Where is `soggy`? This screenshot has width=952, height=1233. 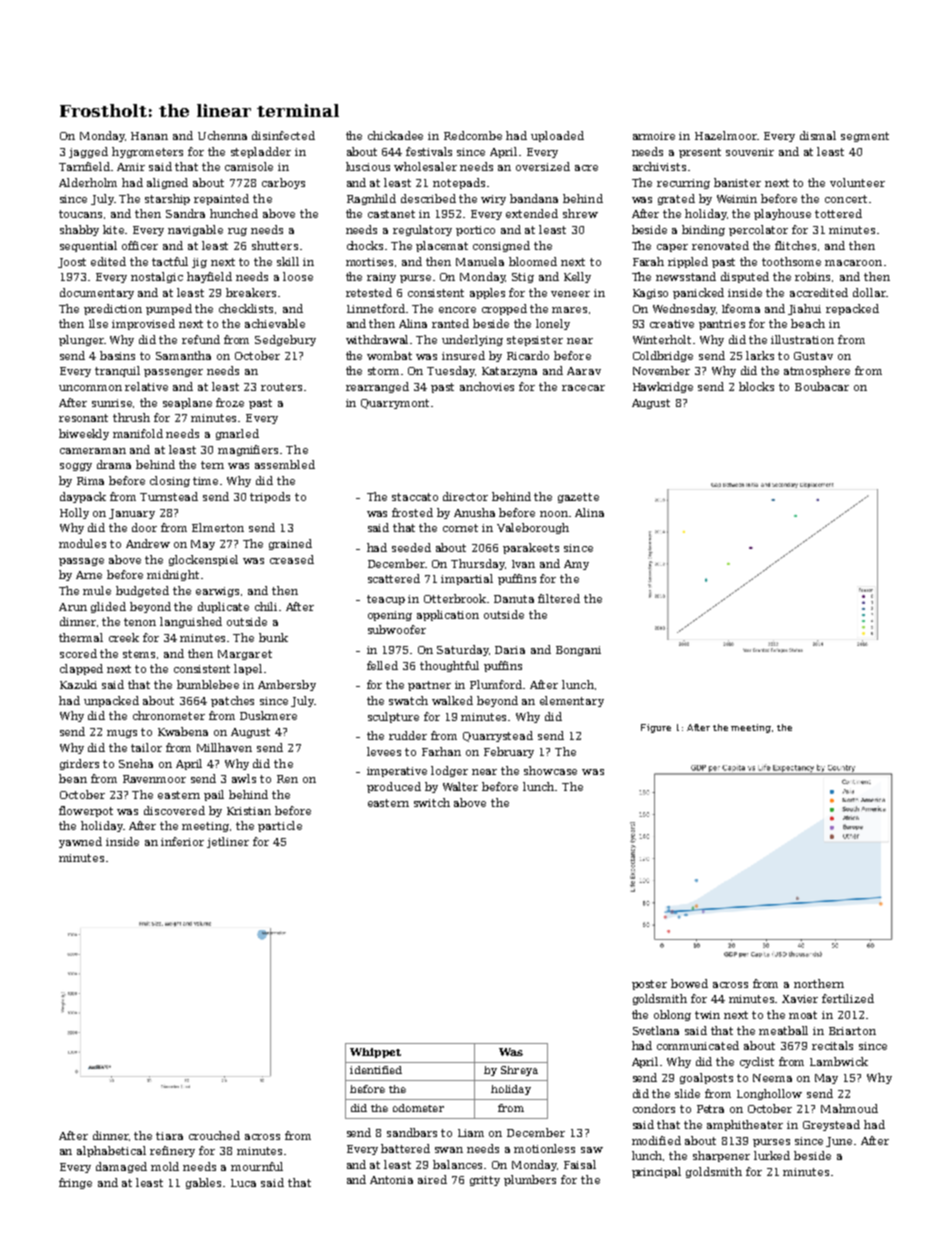
soggy is located at coordinates (76, 467).
